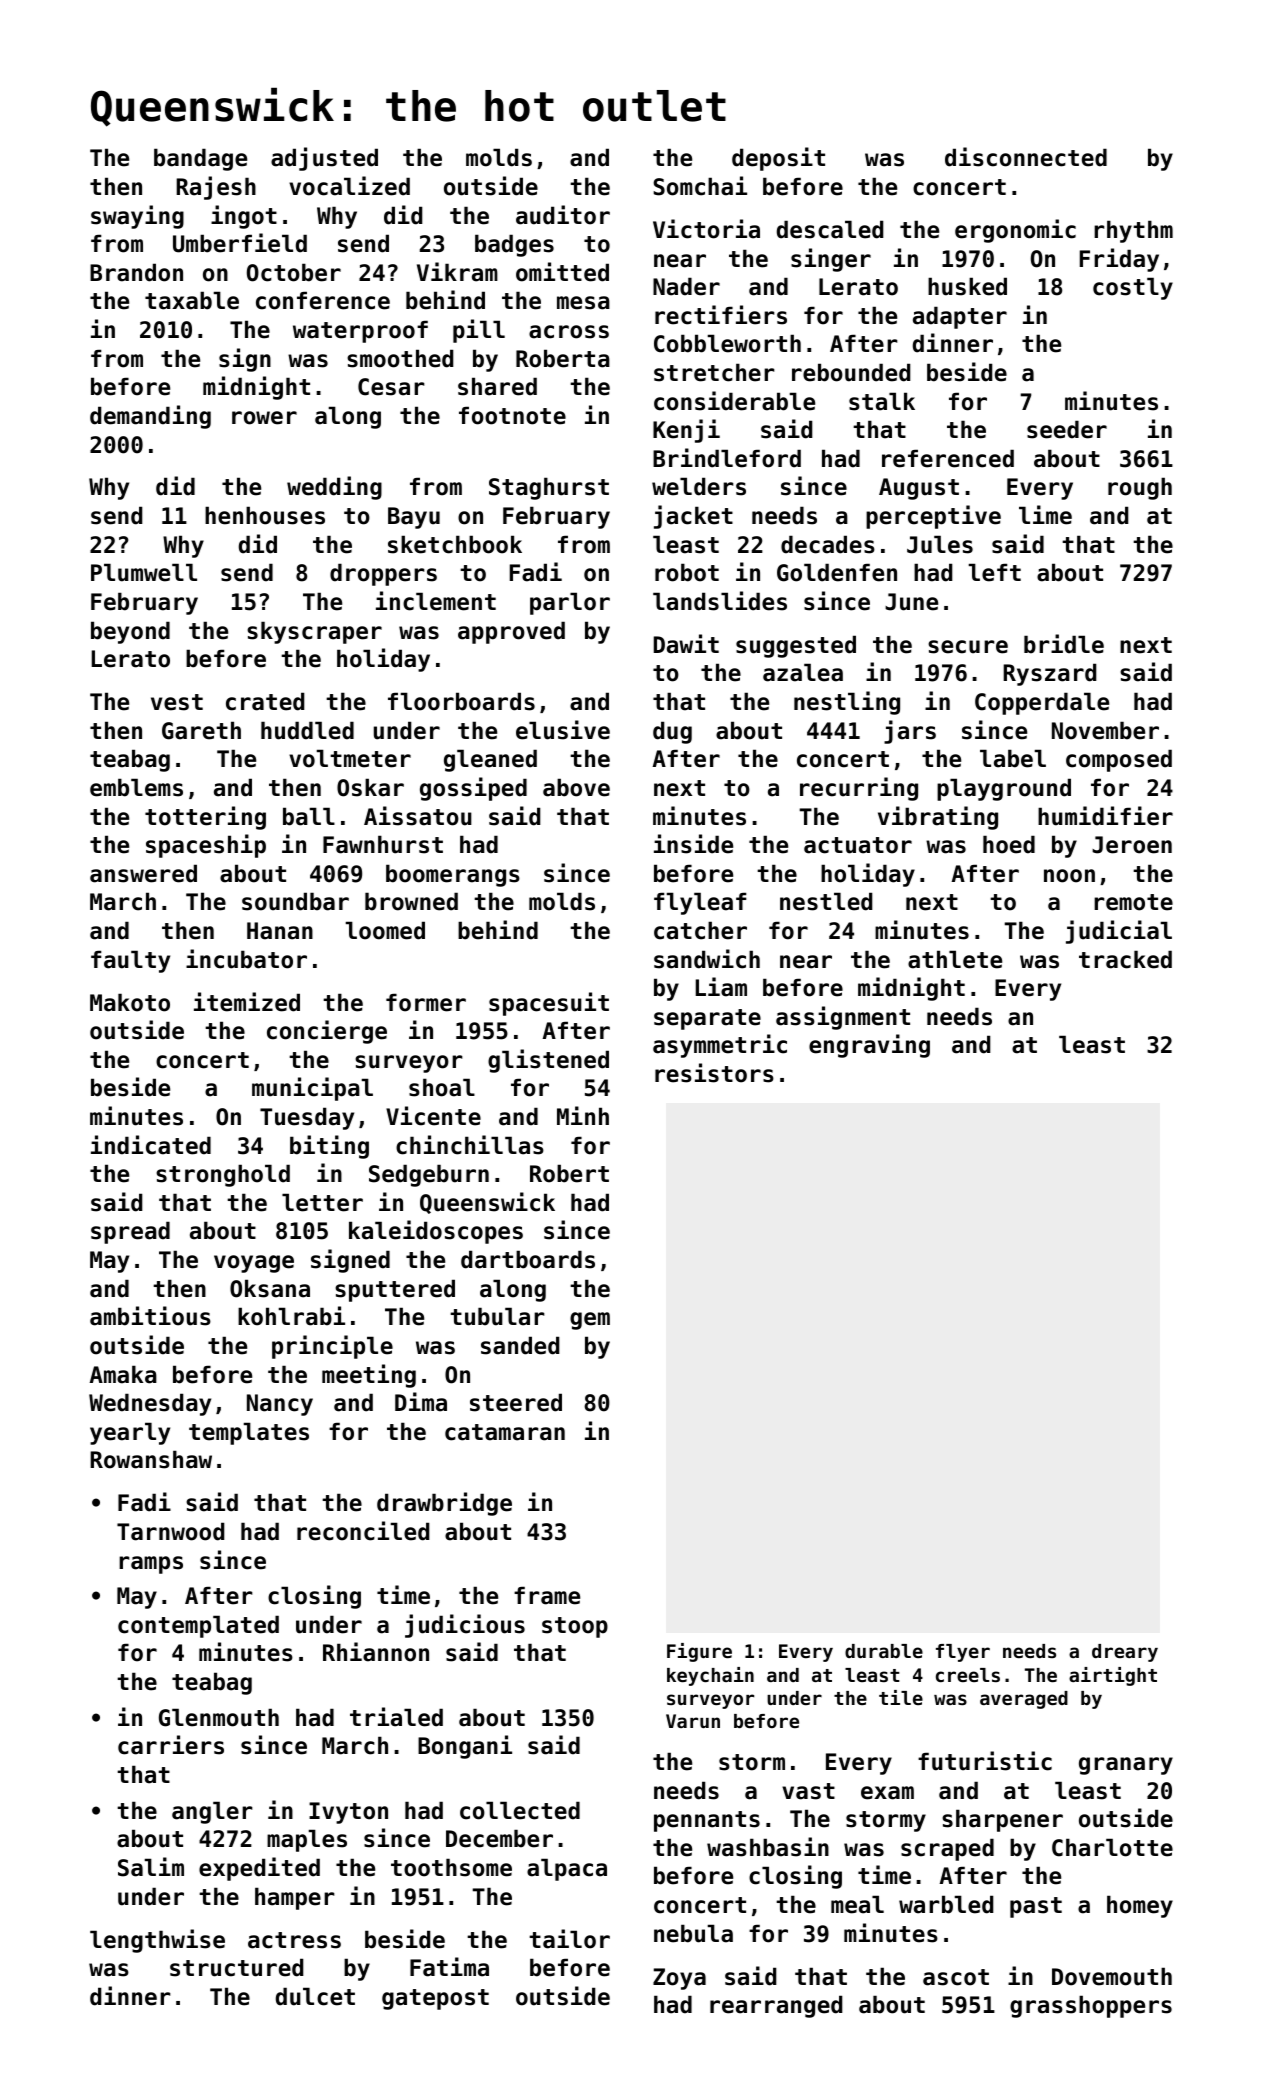 This screenshot has width=1263, height=2081. What do you see at coordinates (1132, 845) in the screenshot?
I see `Jeroen` at bounding box center [1132, 845].
